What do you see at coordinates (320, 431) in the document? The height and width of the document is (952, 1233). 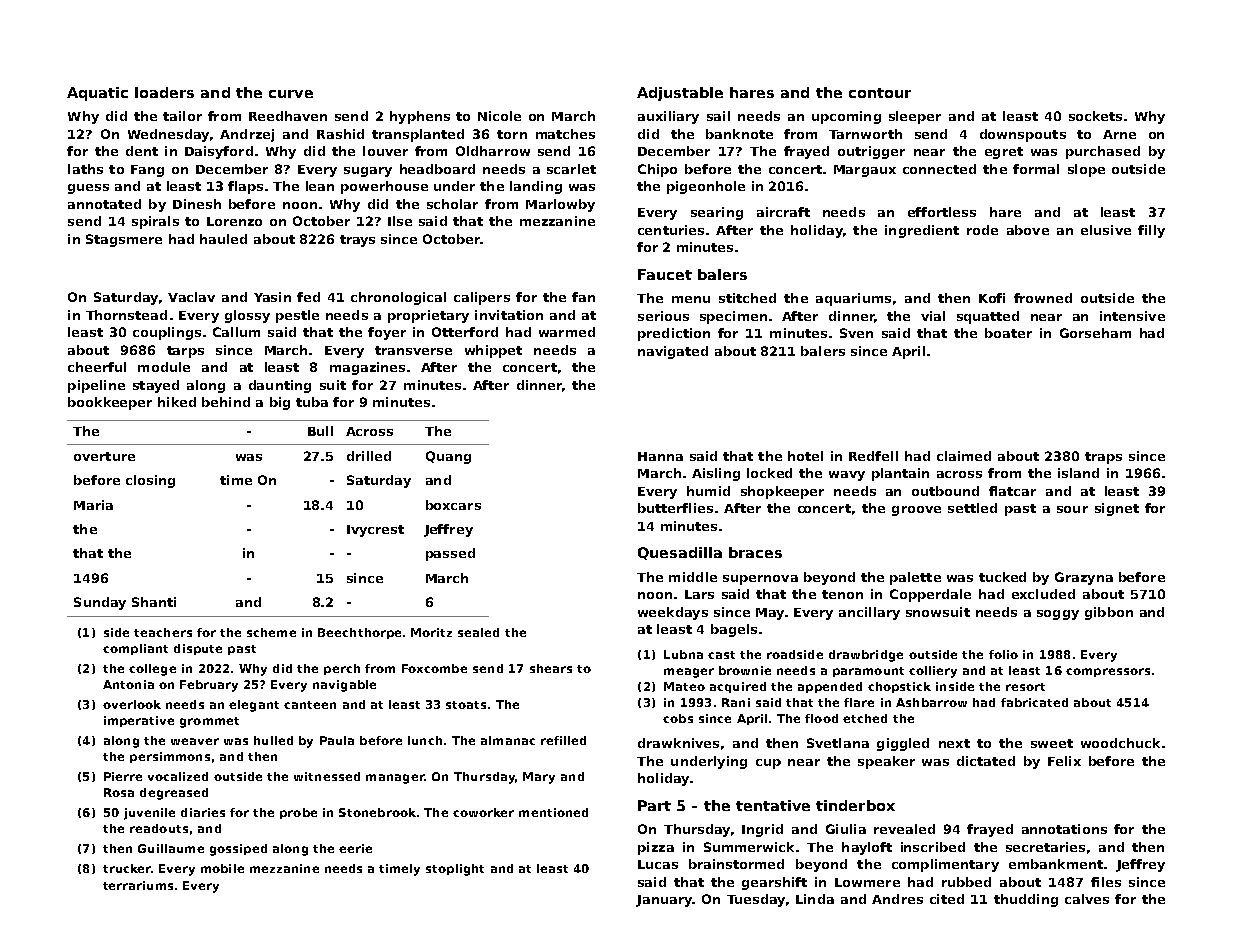 I see `Bull` at bounding box center [320, 431].
